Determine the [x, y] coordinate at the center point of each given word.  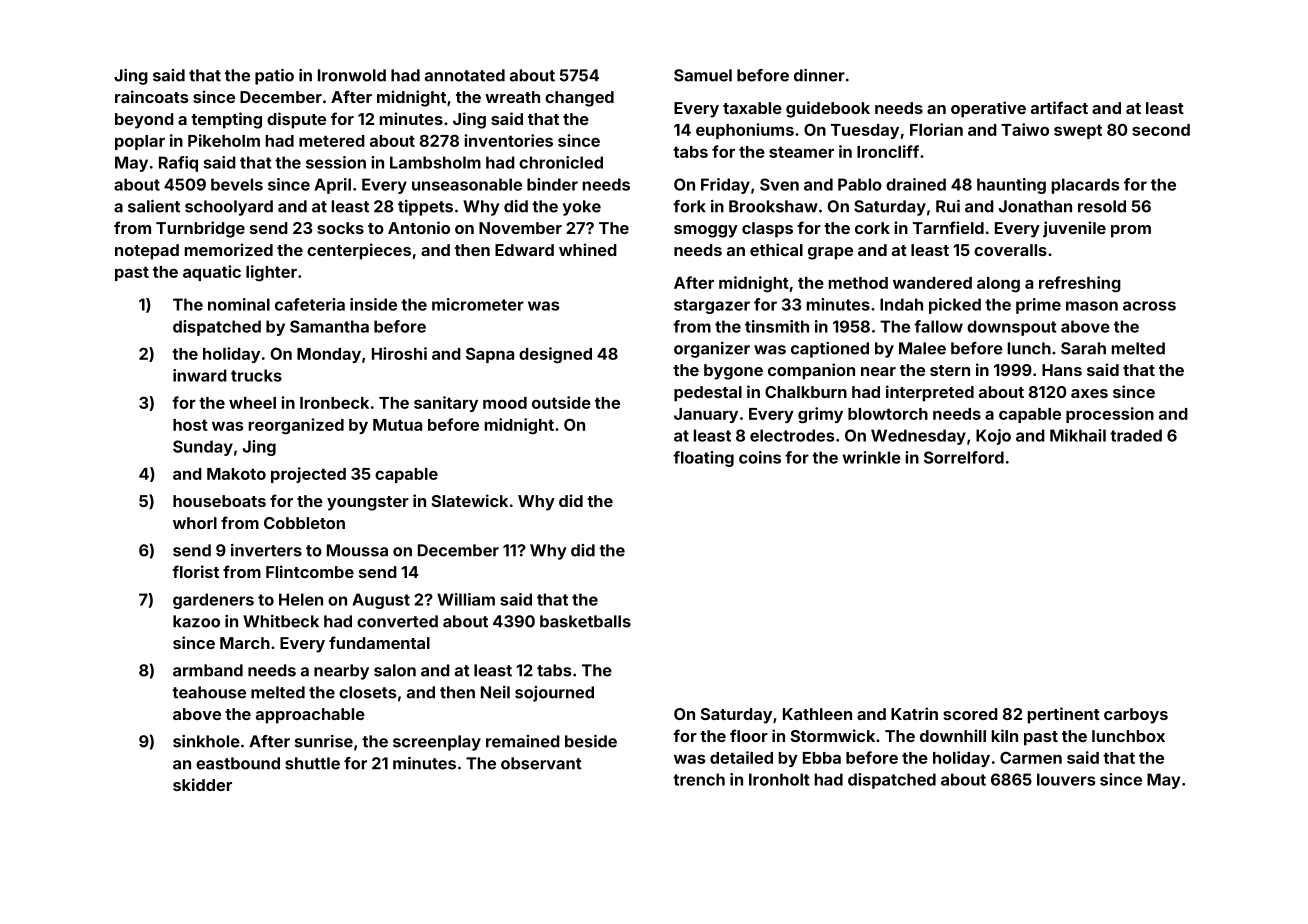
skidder [202, 784]
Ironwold [352, 75]
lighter [271, 273]
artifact [1059, 107]
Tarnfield [948, 227]
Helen [301, 599]
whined [588, 249]
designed [555, 355]
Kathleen [817, 714]
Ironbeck [334, 403]
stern [950, 370]
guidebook [828, 109]
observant [541, 763]
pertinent [1064, 715]
